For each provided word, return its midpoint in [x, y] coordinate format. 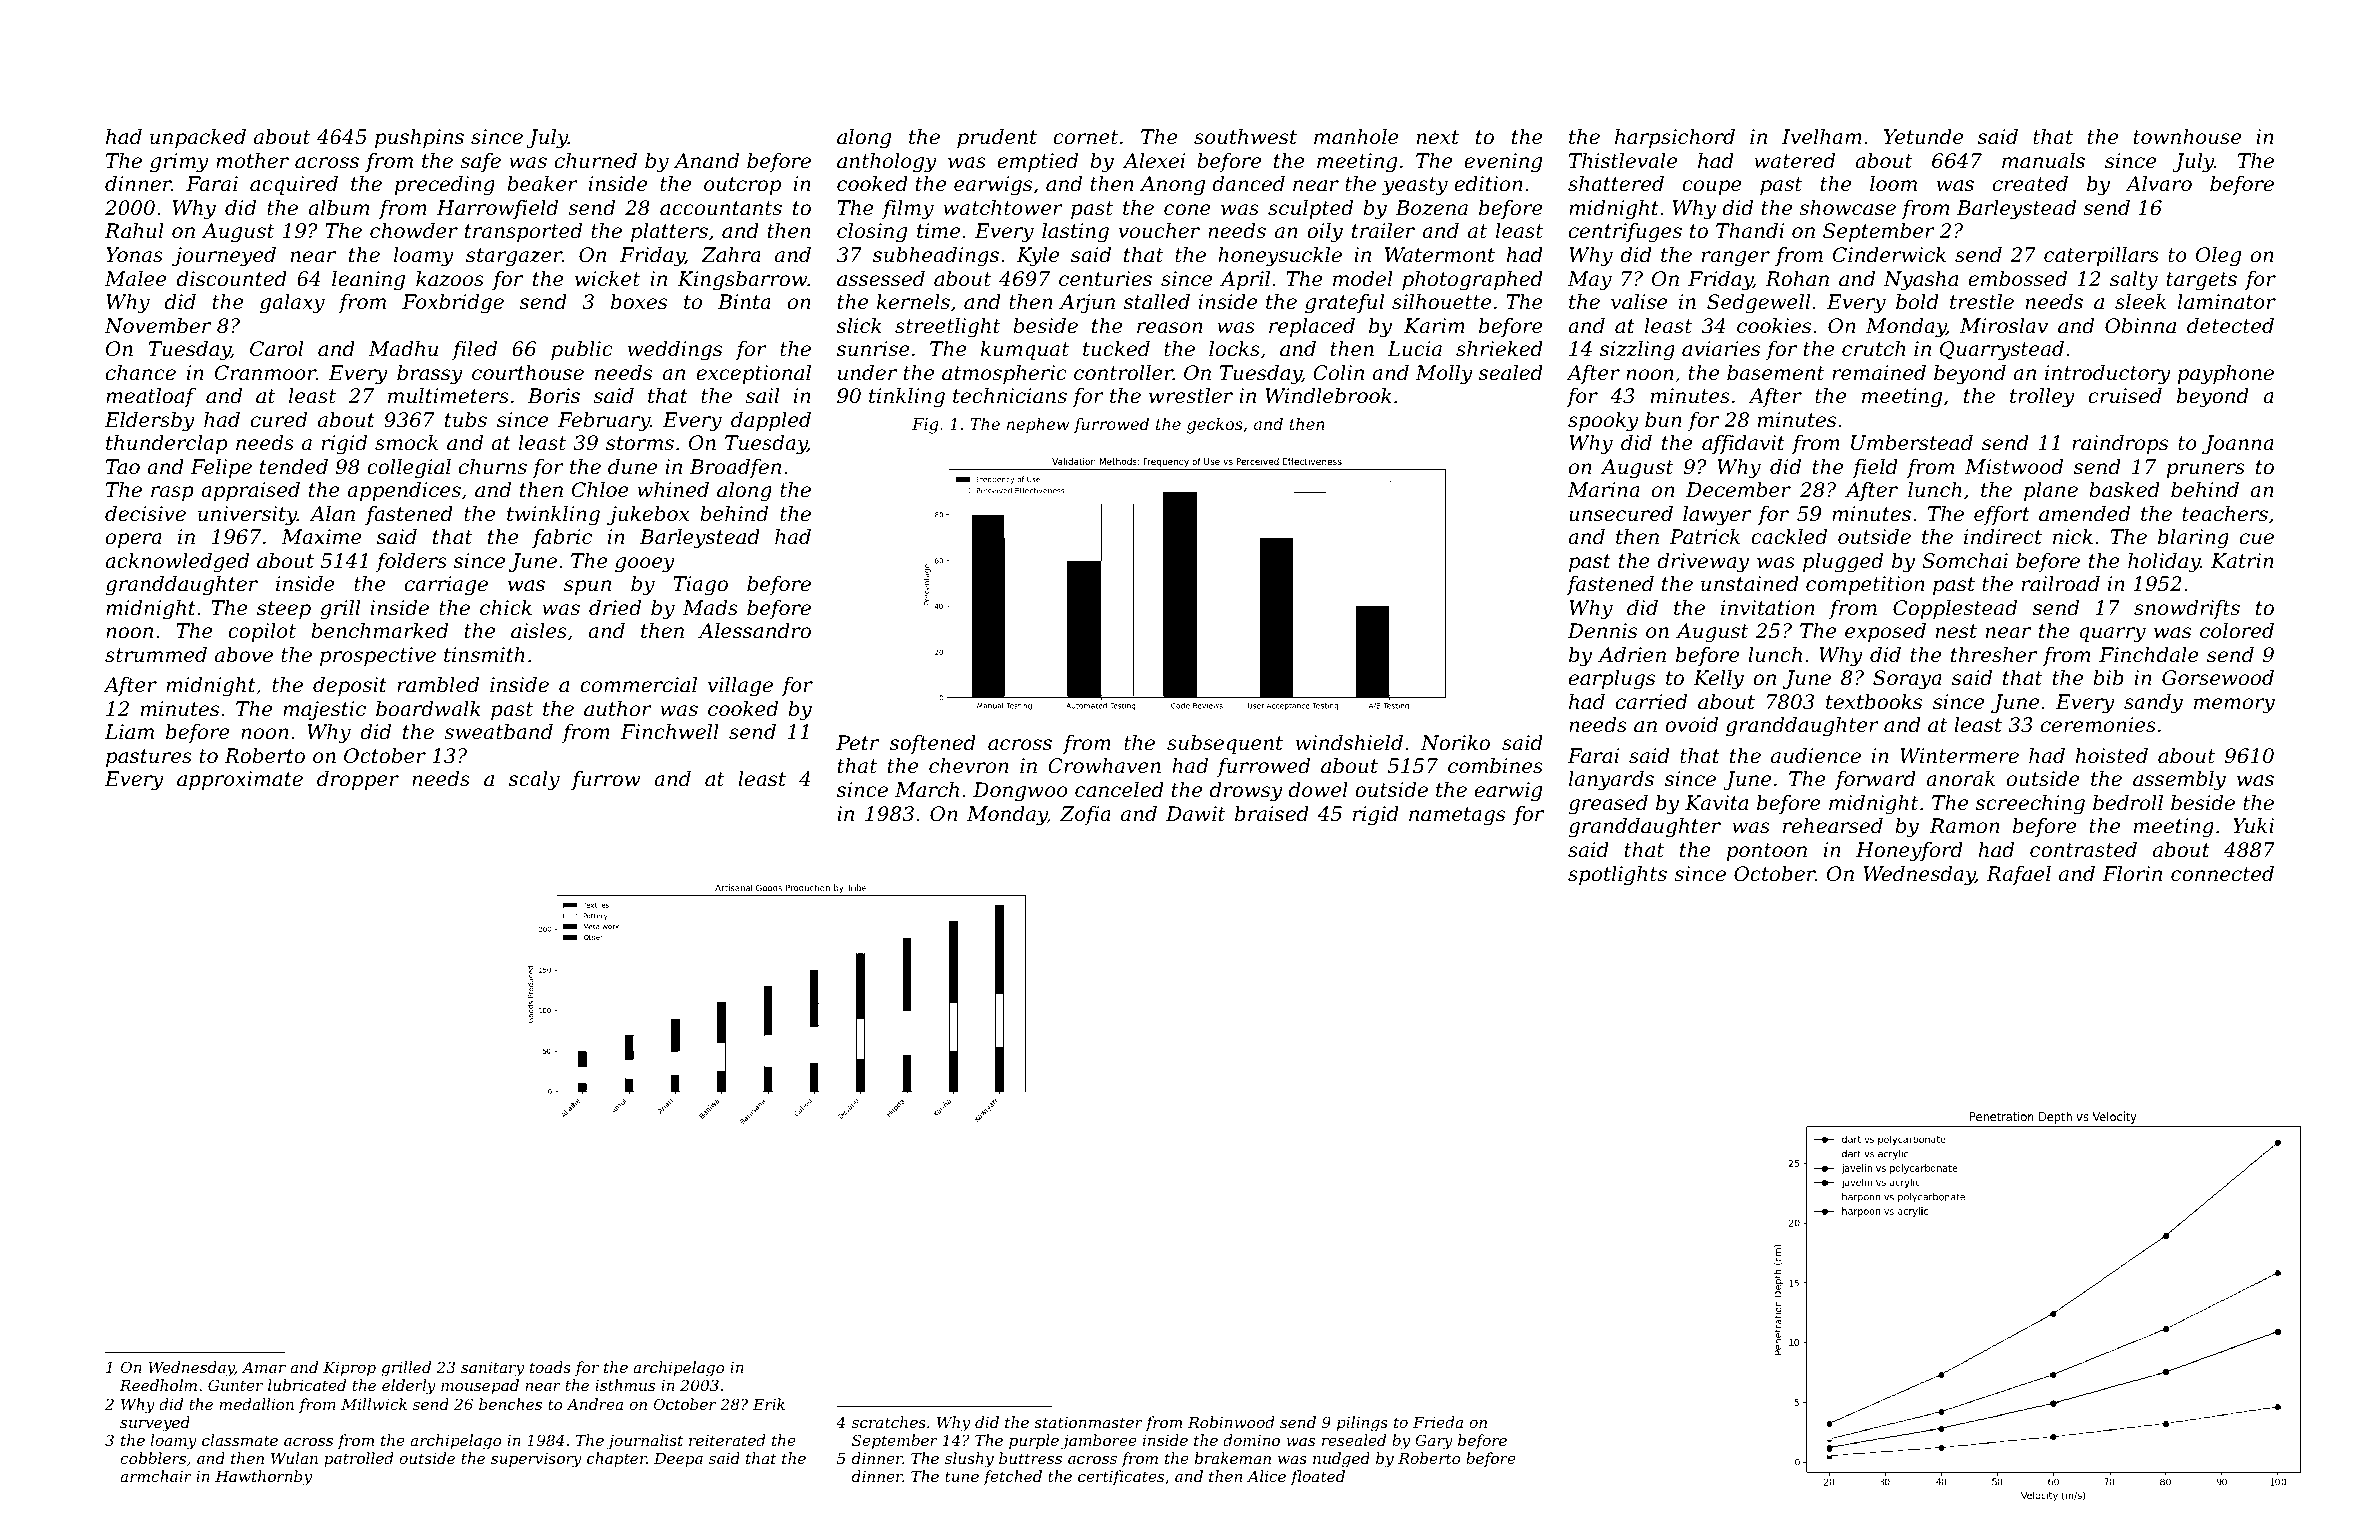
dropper [358, 780]
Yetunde [1923, 137]
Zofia [1085, 815]
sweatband [498, 732]
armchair [156, 1476]
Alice [1266, 1476]
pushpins [419, 138]
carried [1651, 702]
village [740, 687]
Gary [1434, 1442]
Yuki [2253, 825]
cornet [1085, 137]
